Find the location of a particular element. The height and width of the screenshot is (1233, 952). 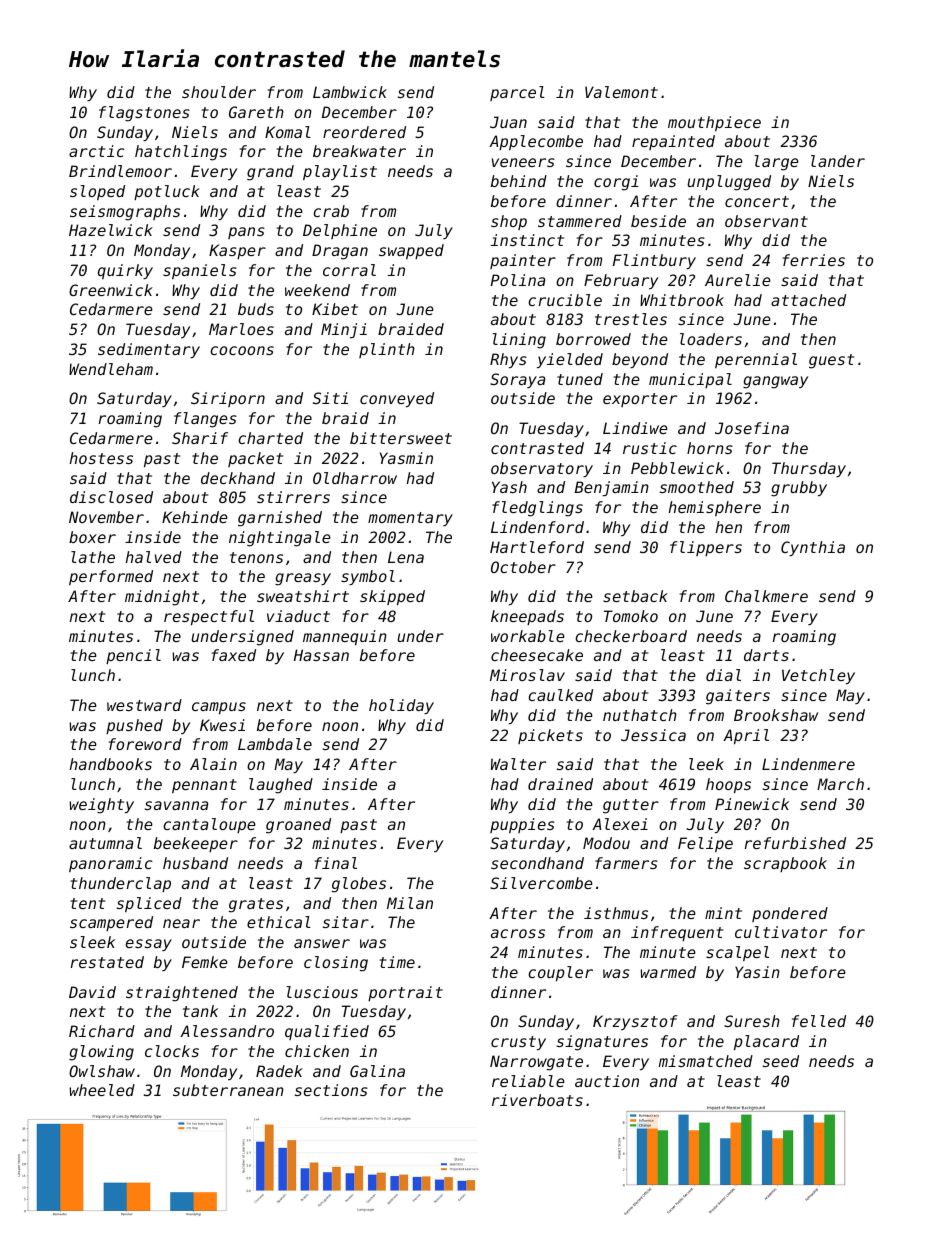

Galina is located at coordinates (377, 1071).
